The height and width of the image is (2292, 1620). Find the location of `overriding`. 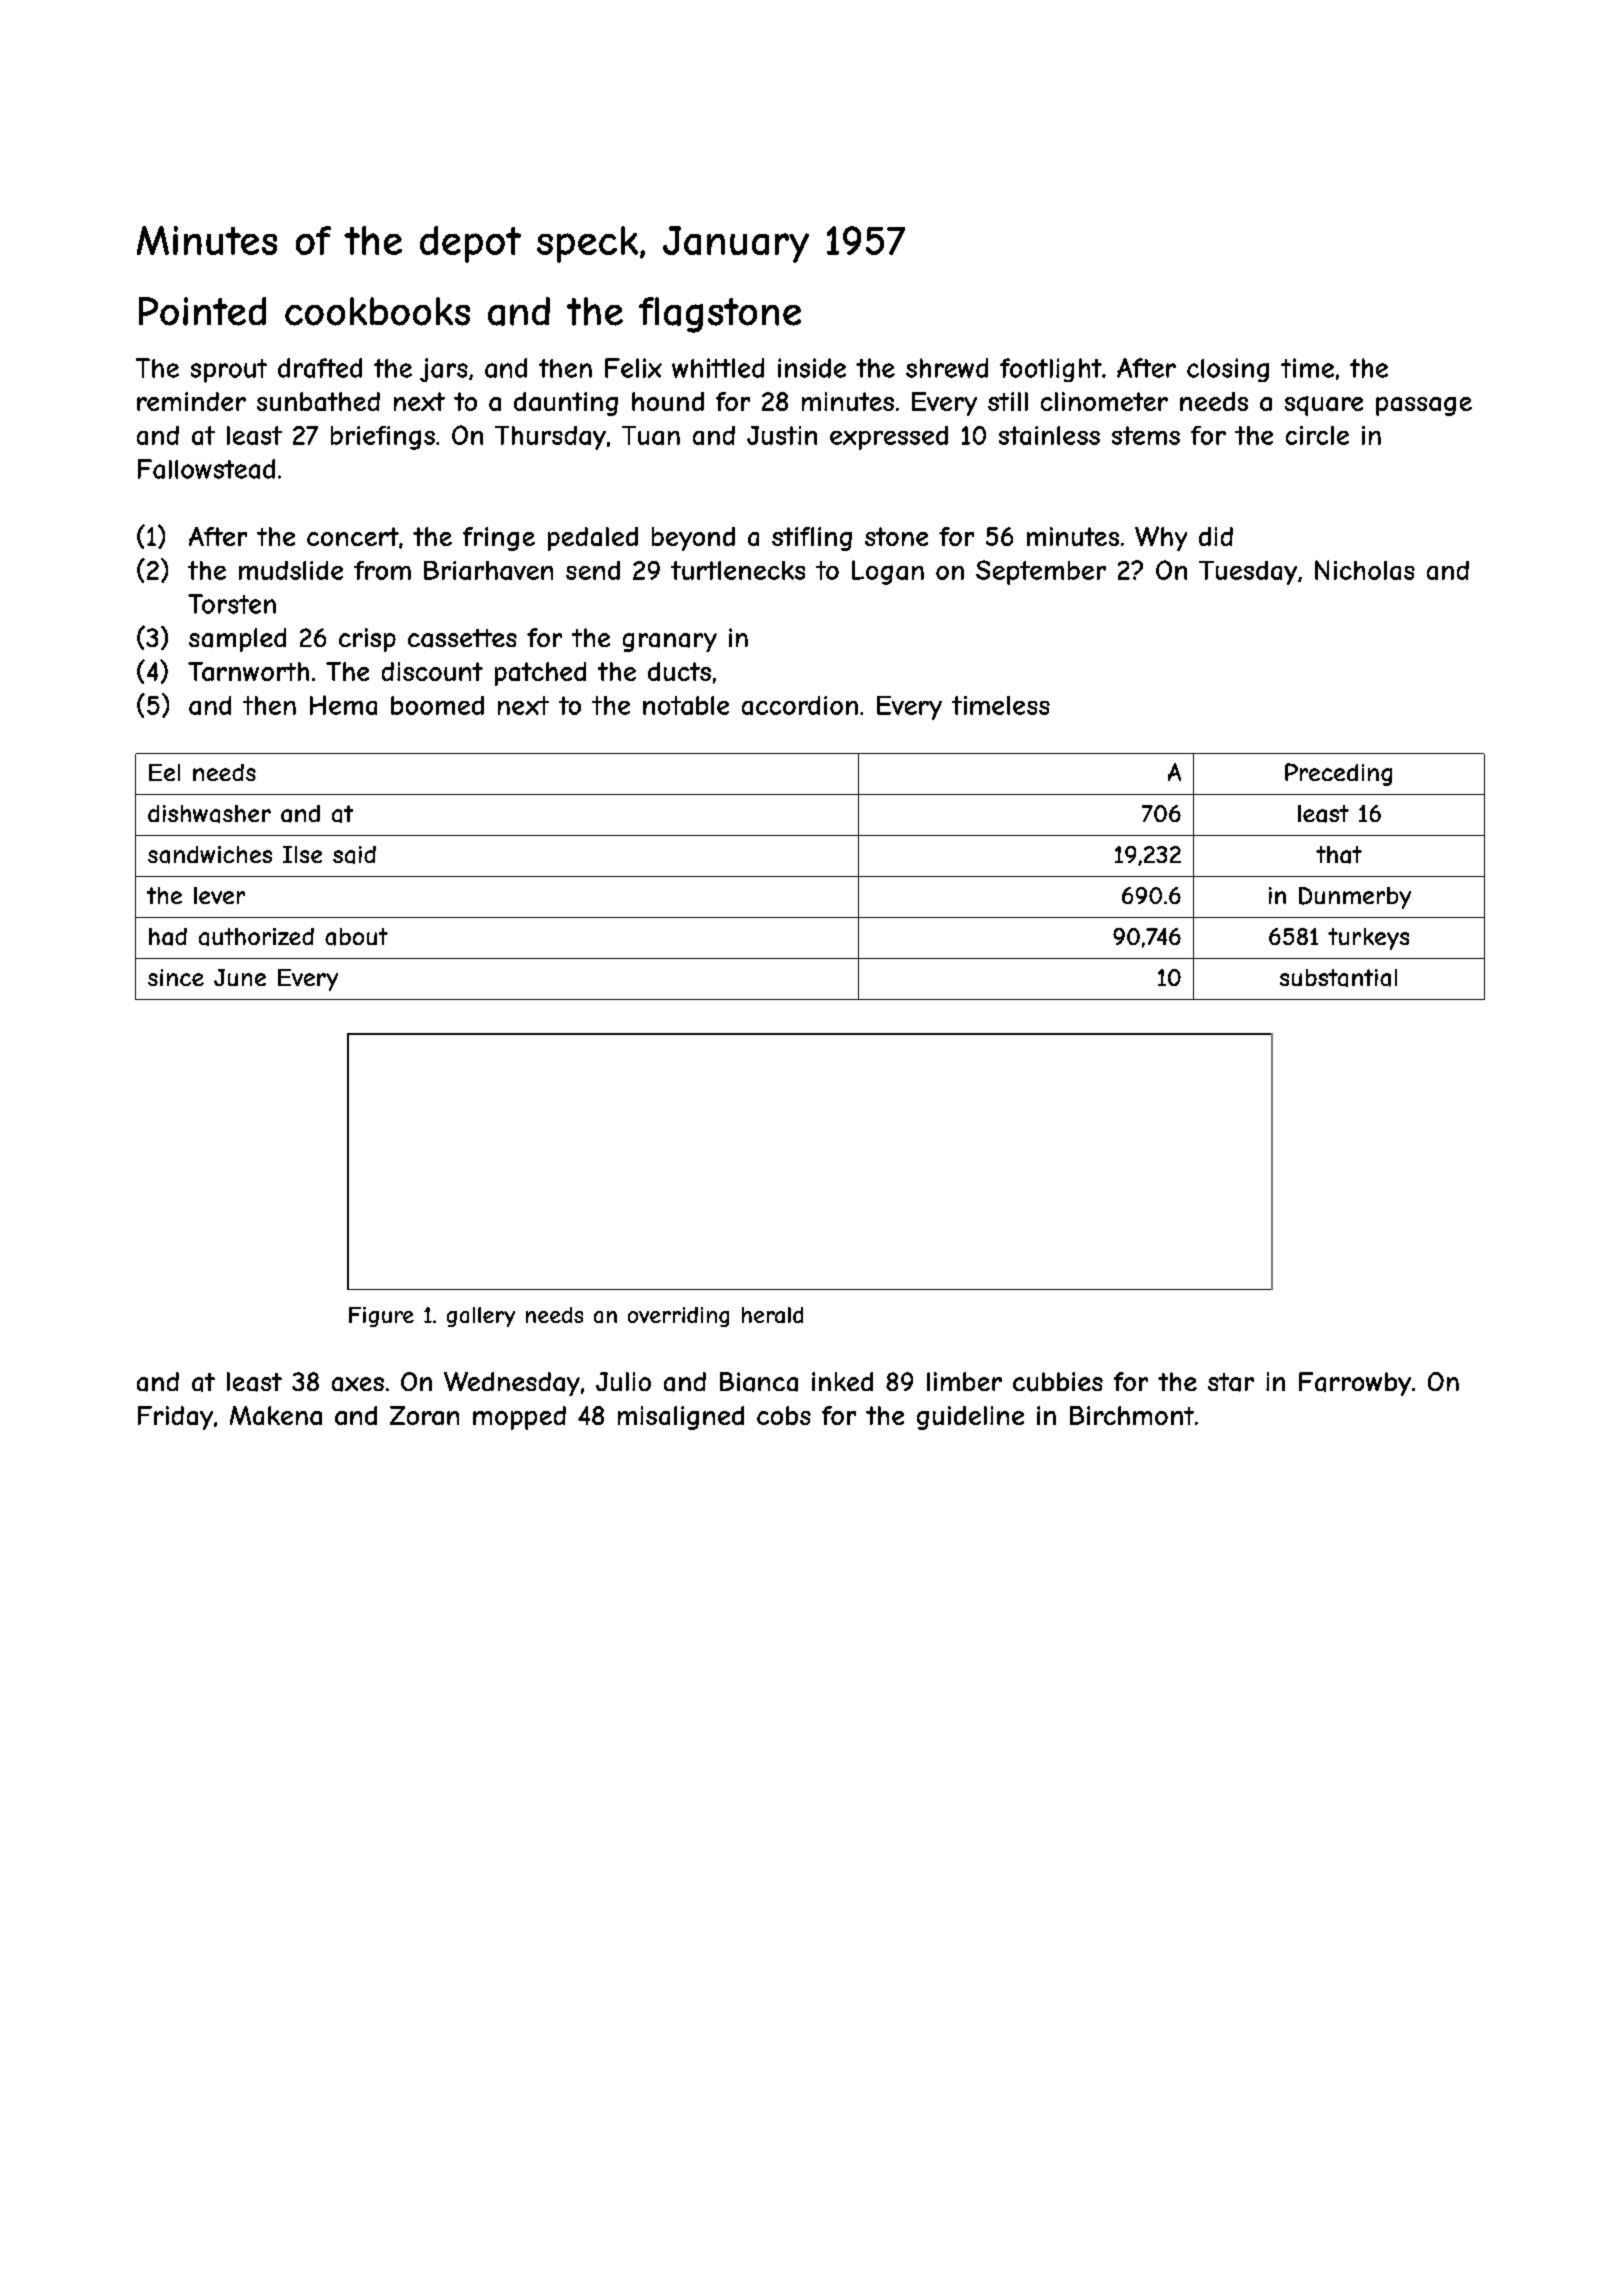

overriding is located at coordinates (678, 1317).
